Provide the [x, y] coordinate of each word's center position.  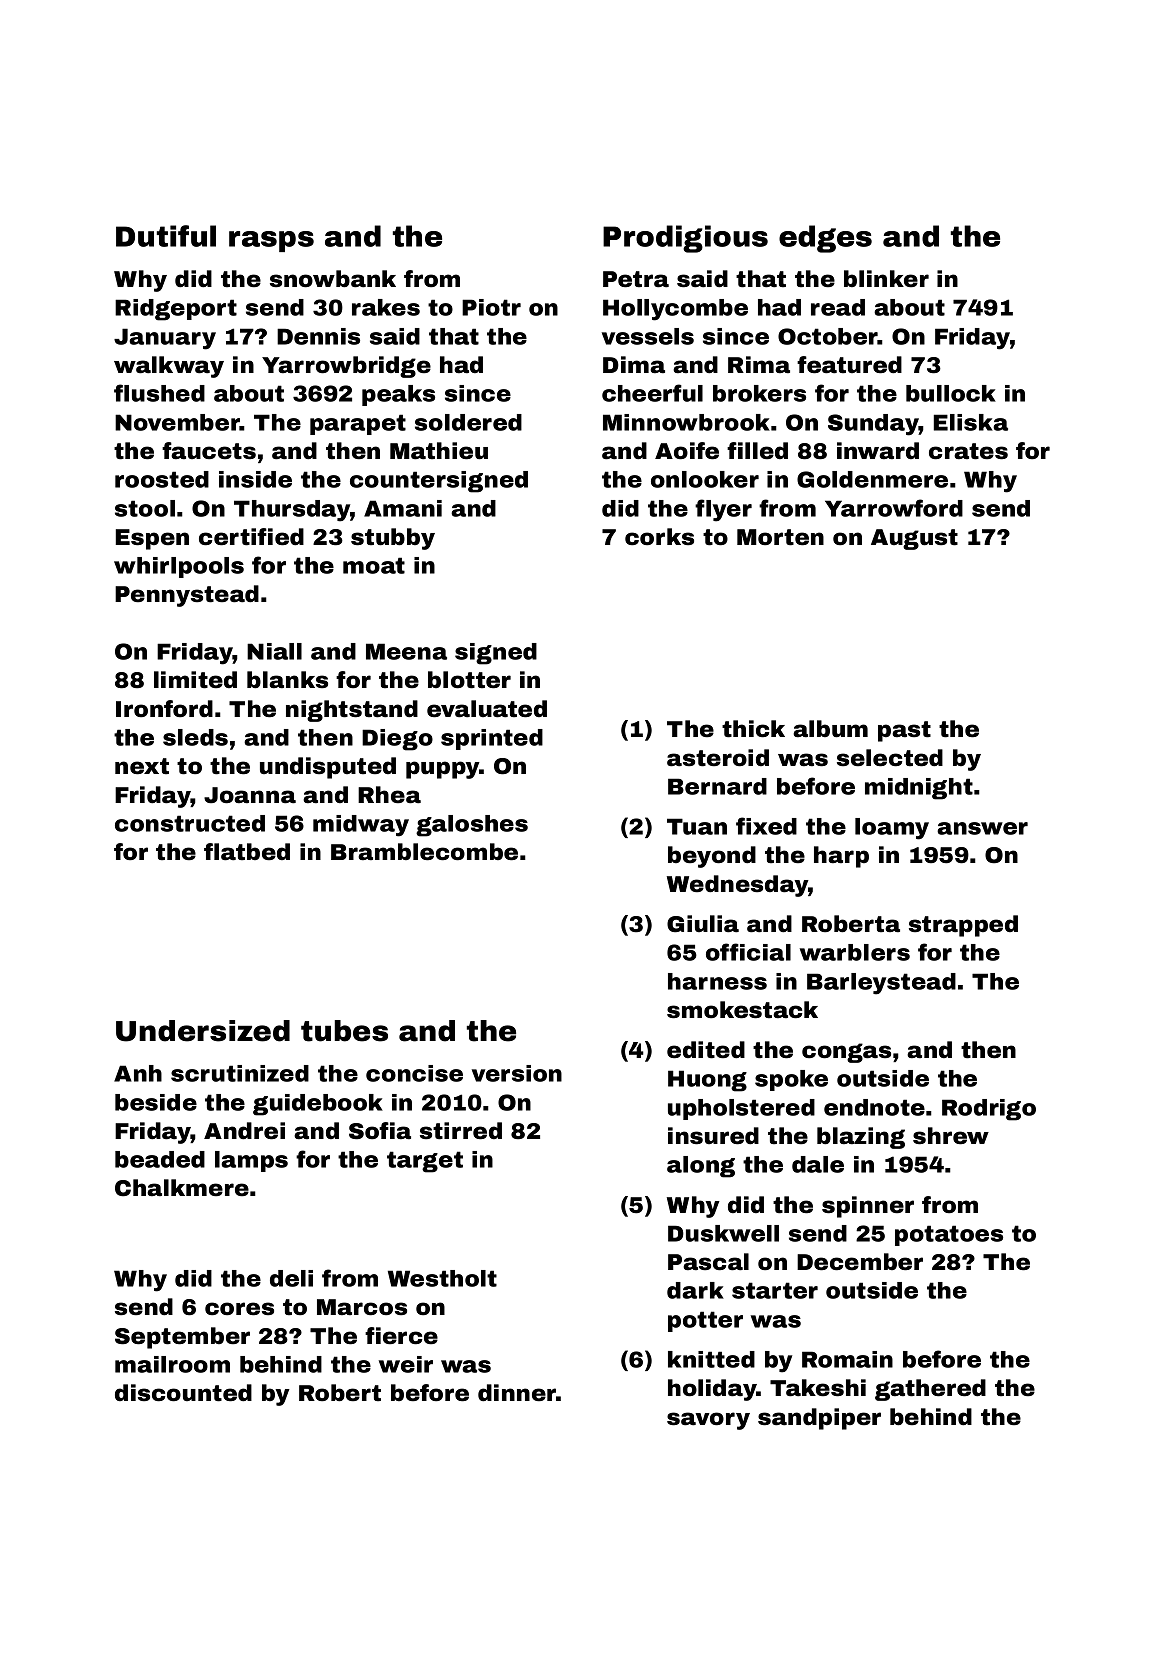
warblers [855, 952]
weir [406, 1364]
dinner [517, 1393]
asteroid [718, 758]
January [165, 339]
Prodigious [685, 239]
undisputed [328, 768]
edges [825, 239]
